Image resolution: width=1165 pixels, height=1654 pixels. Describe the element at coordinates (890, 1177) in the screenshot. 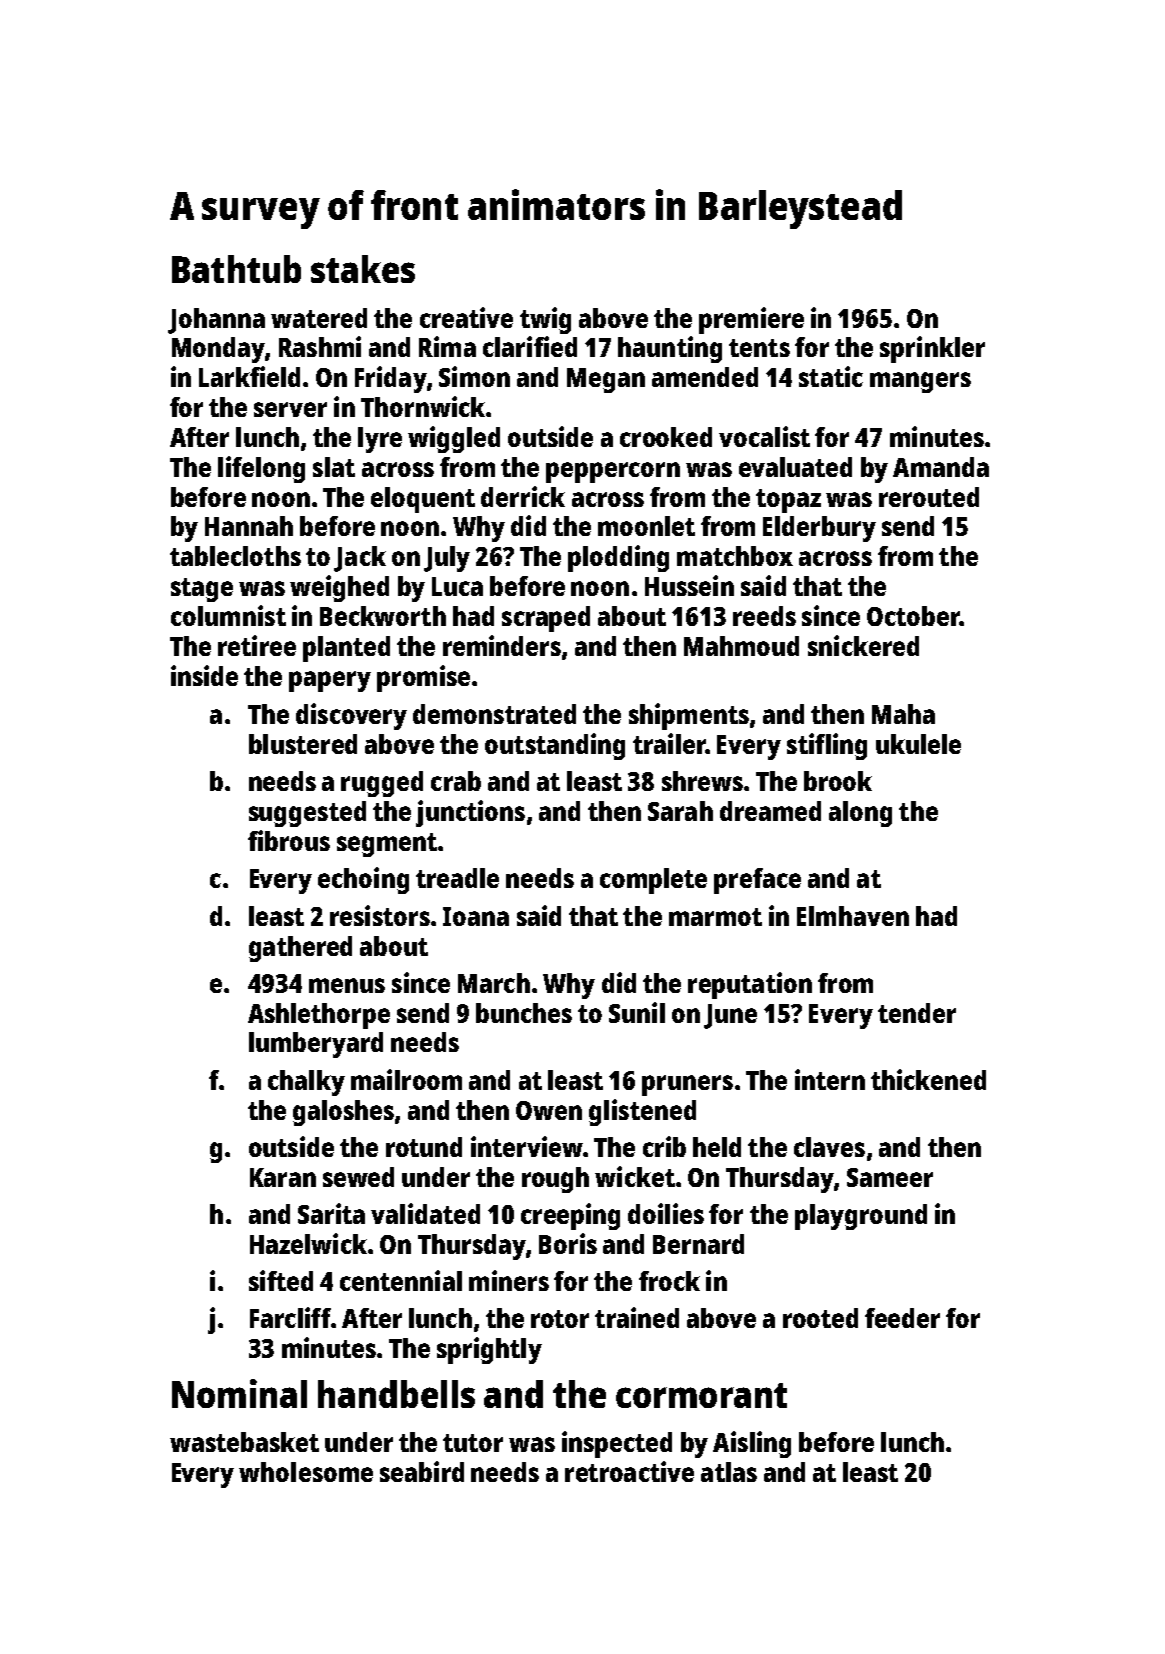

I see `Sameer` at that location.
